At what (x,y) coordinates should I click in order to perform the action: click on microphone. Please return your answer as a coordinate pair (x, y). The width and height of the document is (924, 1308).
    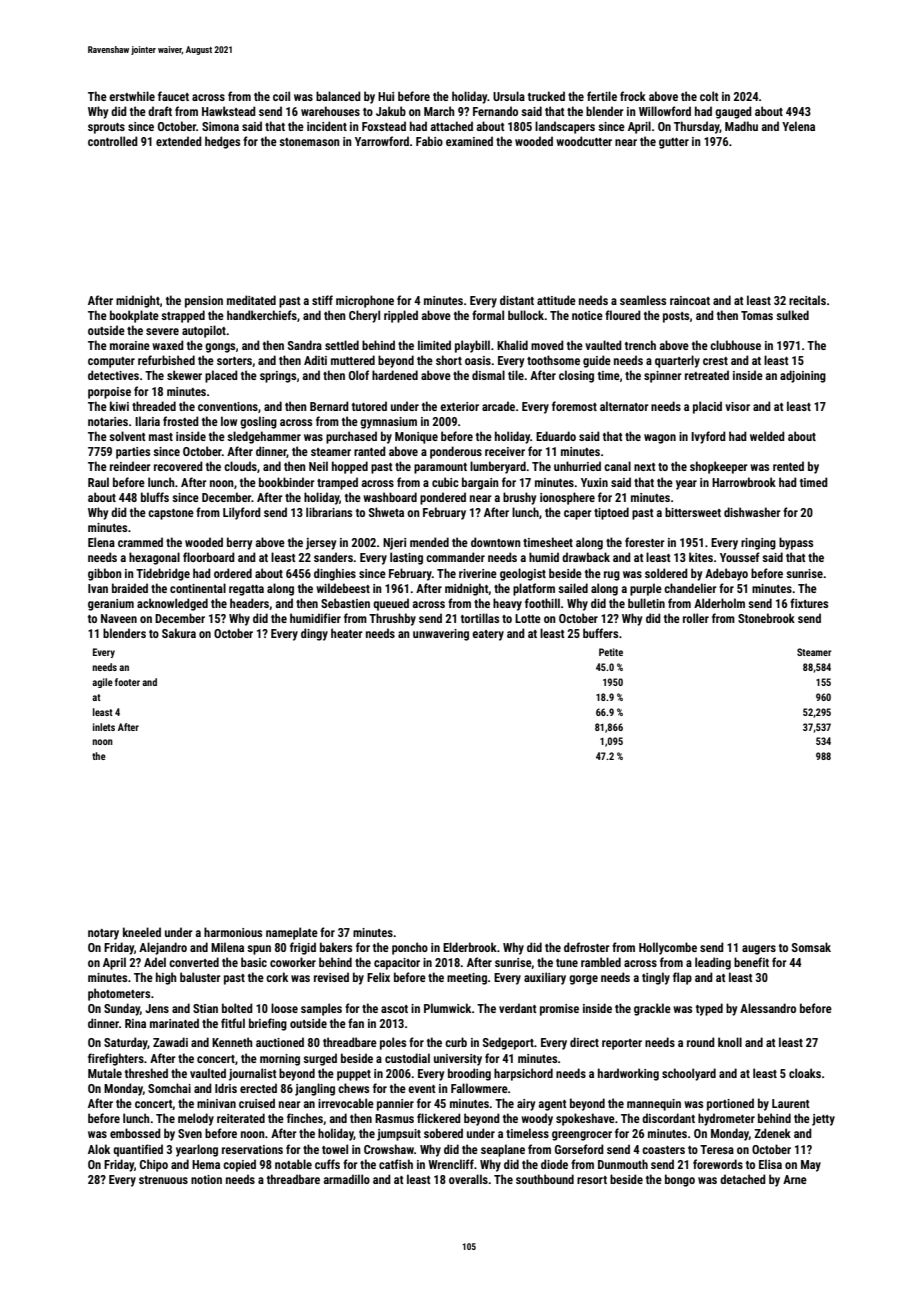
    Looking at the image, I should click on (365, 301).
